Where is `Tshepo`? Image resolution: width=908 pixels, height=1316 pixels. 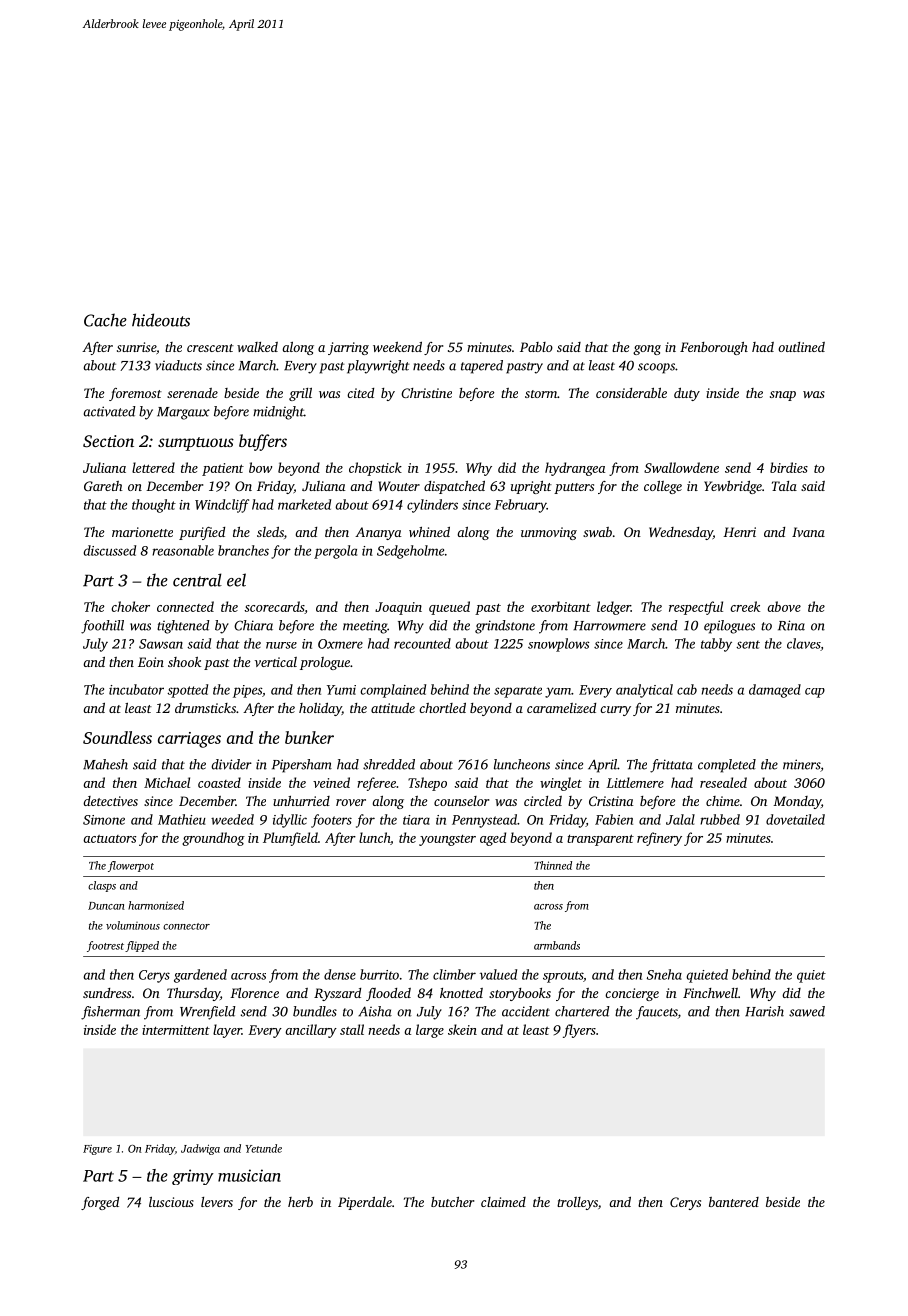
Tshepo is located at coordinates (427, 784).
